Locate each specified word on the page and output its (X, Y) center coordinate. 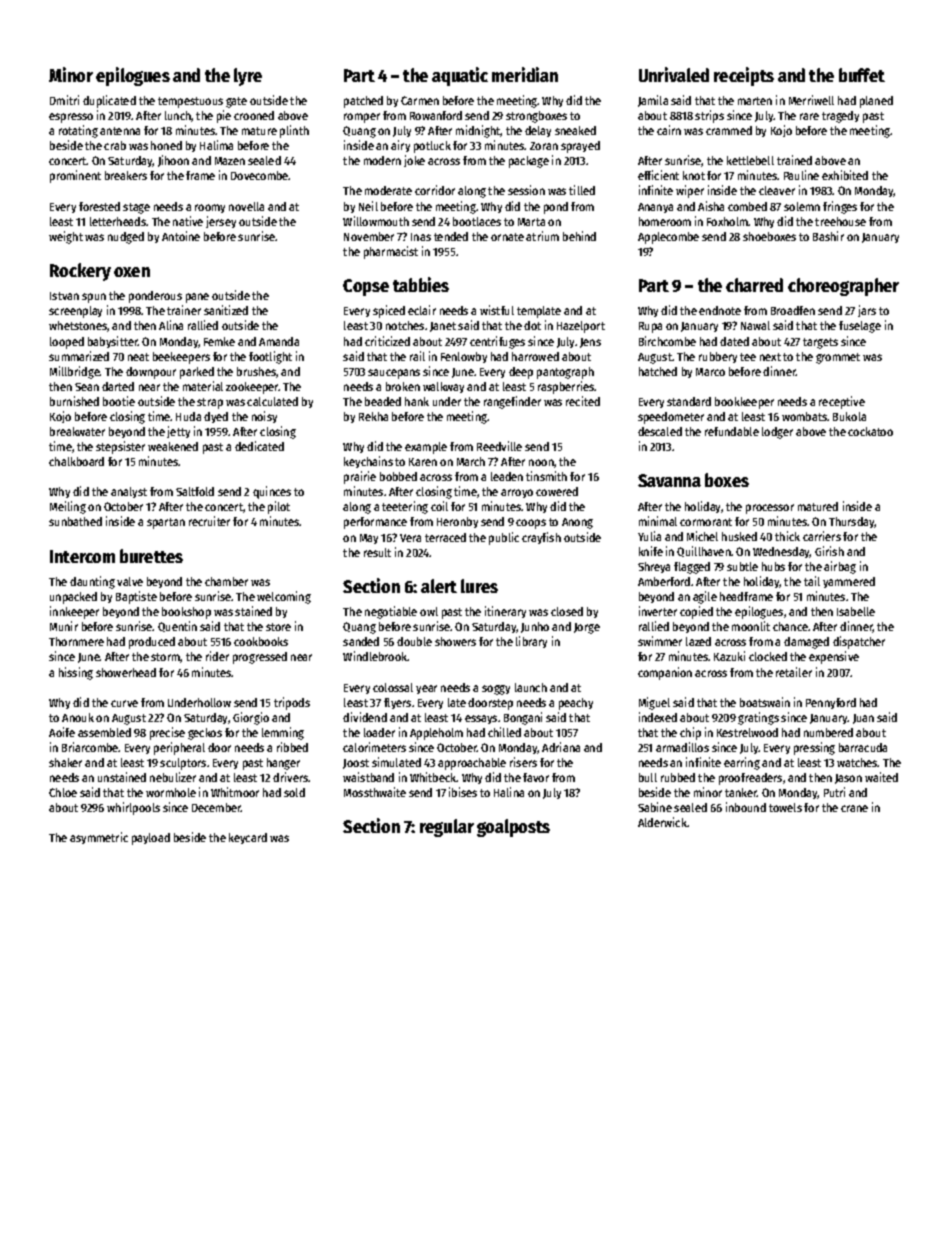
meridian (525, 74)
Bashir (828, 236)
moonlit (751, 626)
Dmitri (64, 100)
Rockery (80, 272)
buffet (862, 75)
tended (451, 236)
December (217, 807)
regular (447, 828)
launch (531, 687)
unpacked (73, 598)
